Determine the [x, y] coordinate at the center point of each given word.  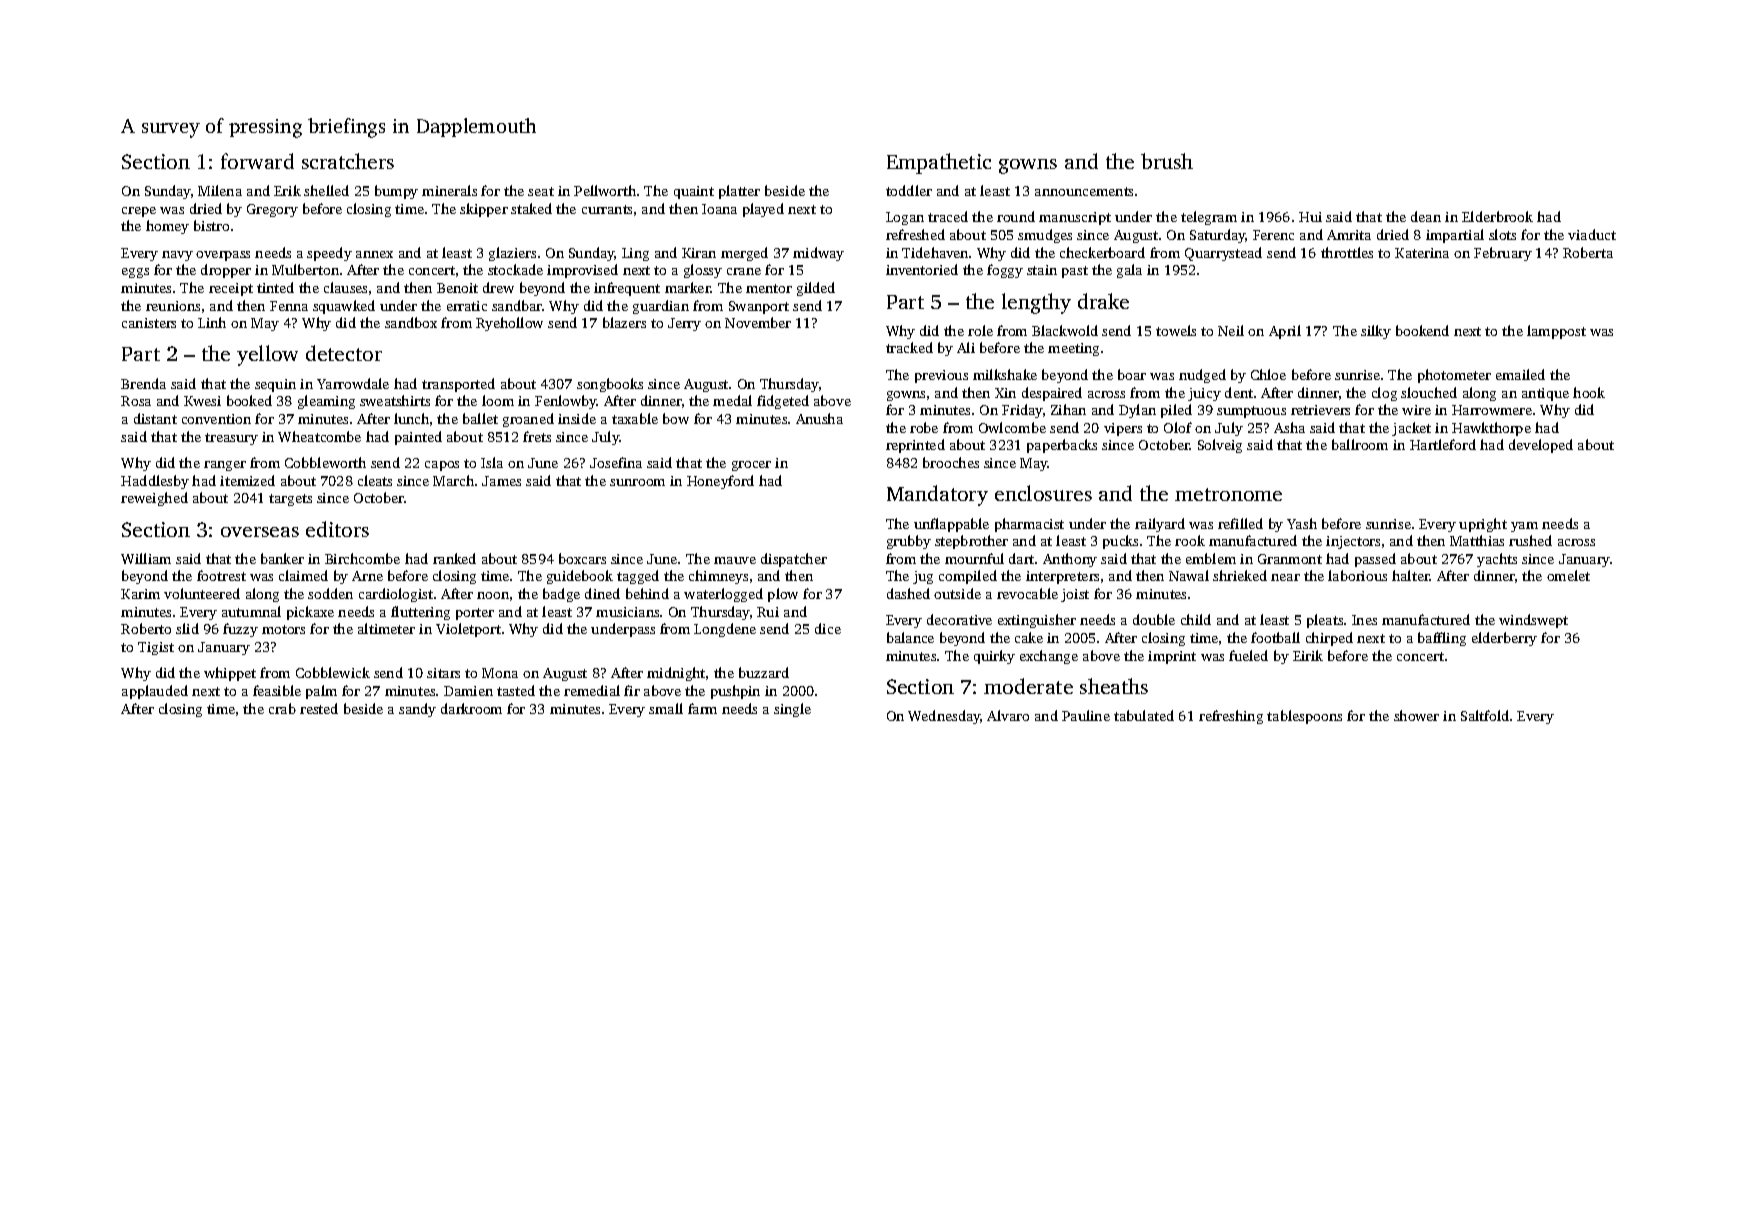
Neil [1231, 330]
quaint [694, 192]
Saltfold [1485, 715]
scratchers [348, 161]
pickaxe [310, 613]
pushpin [735, 692]
